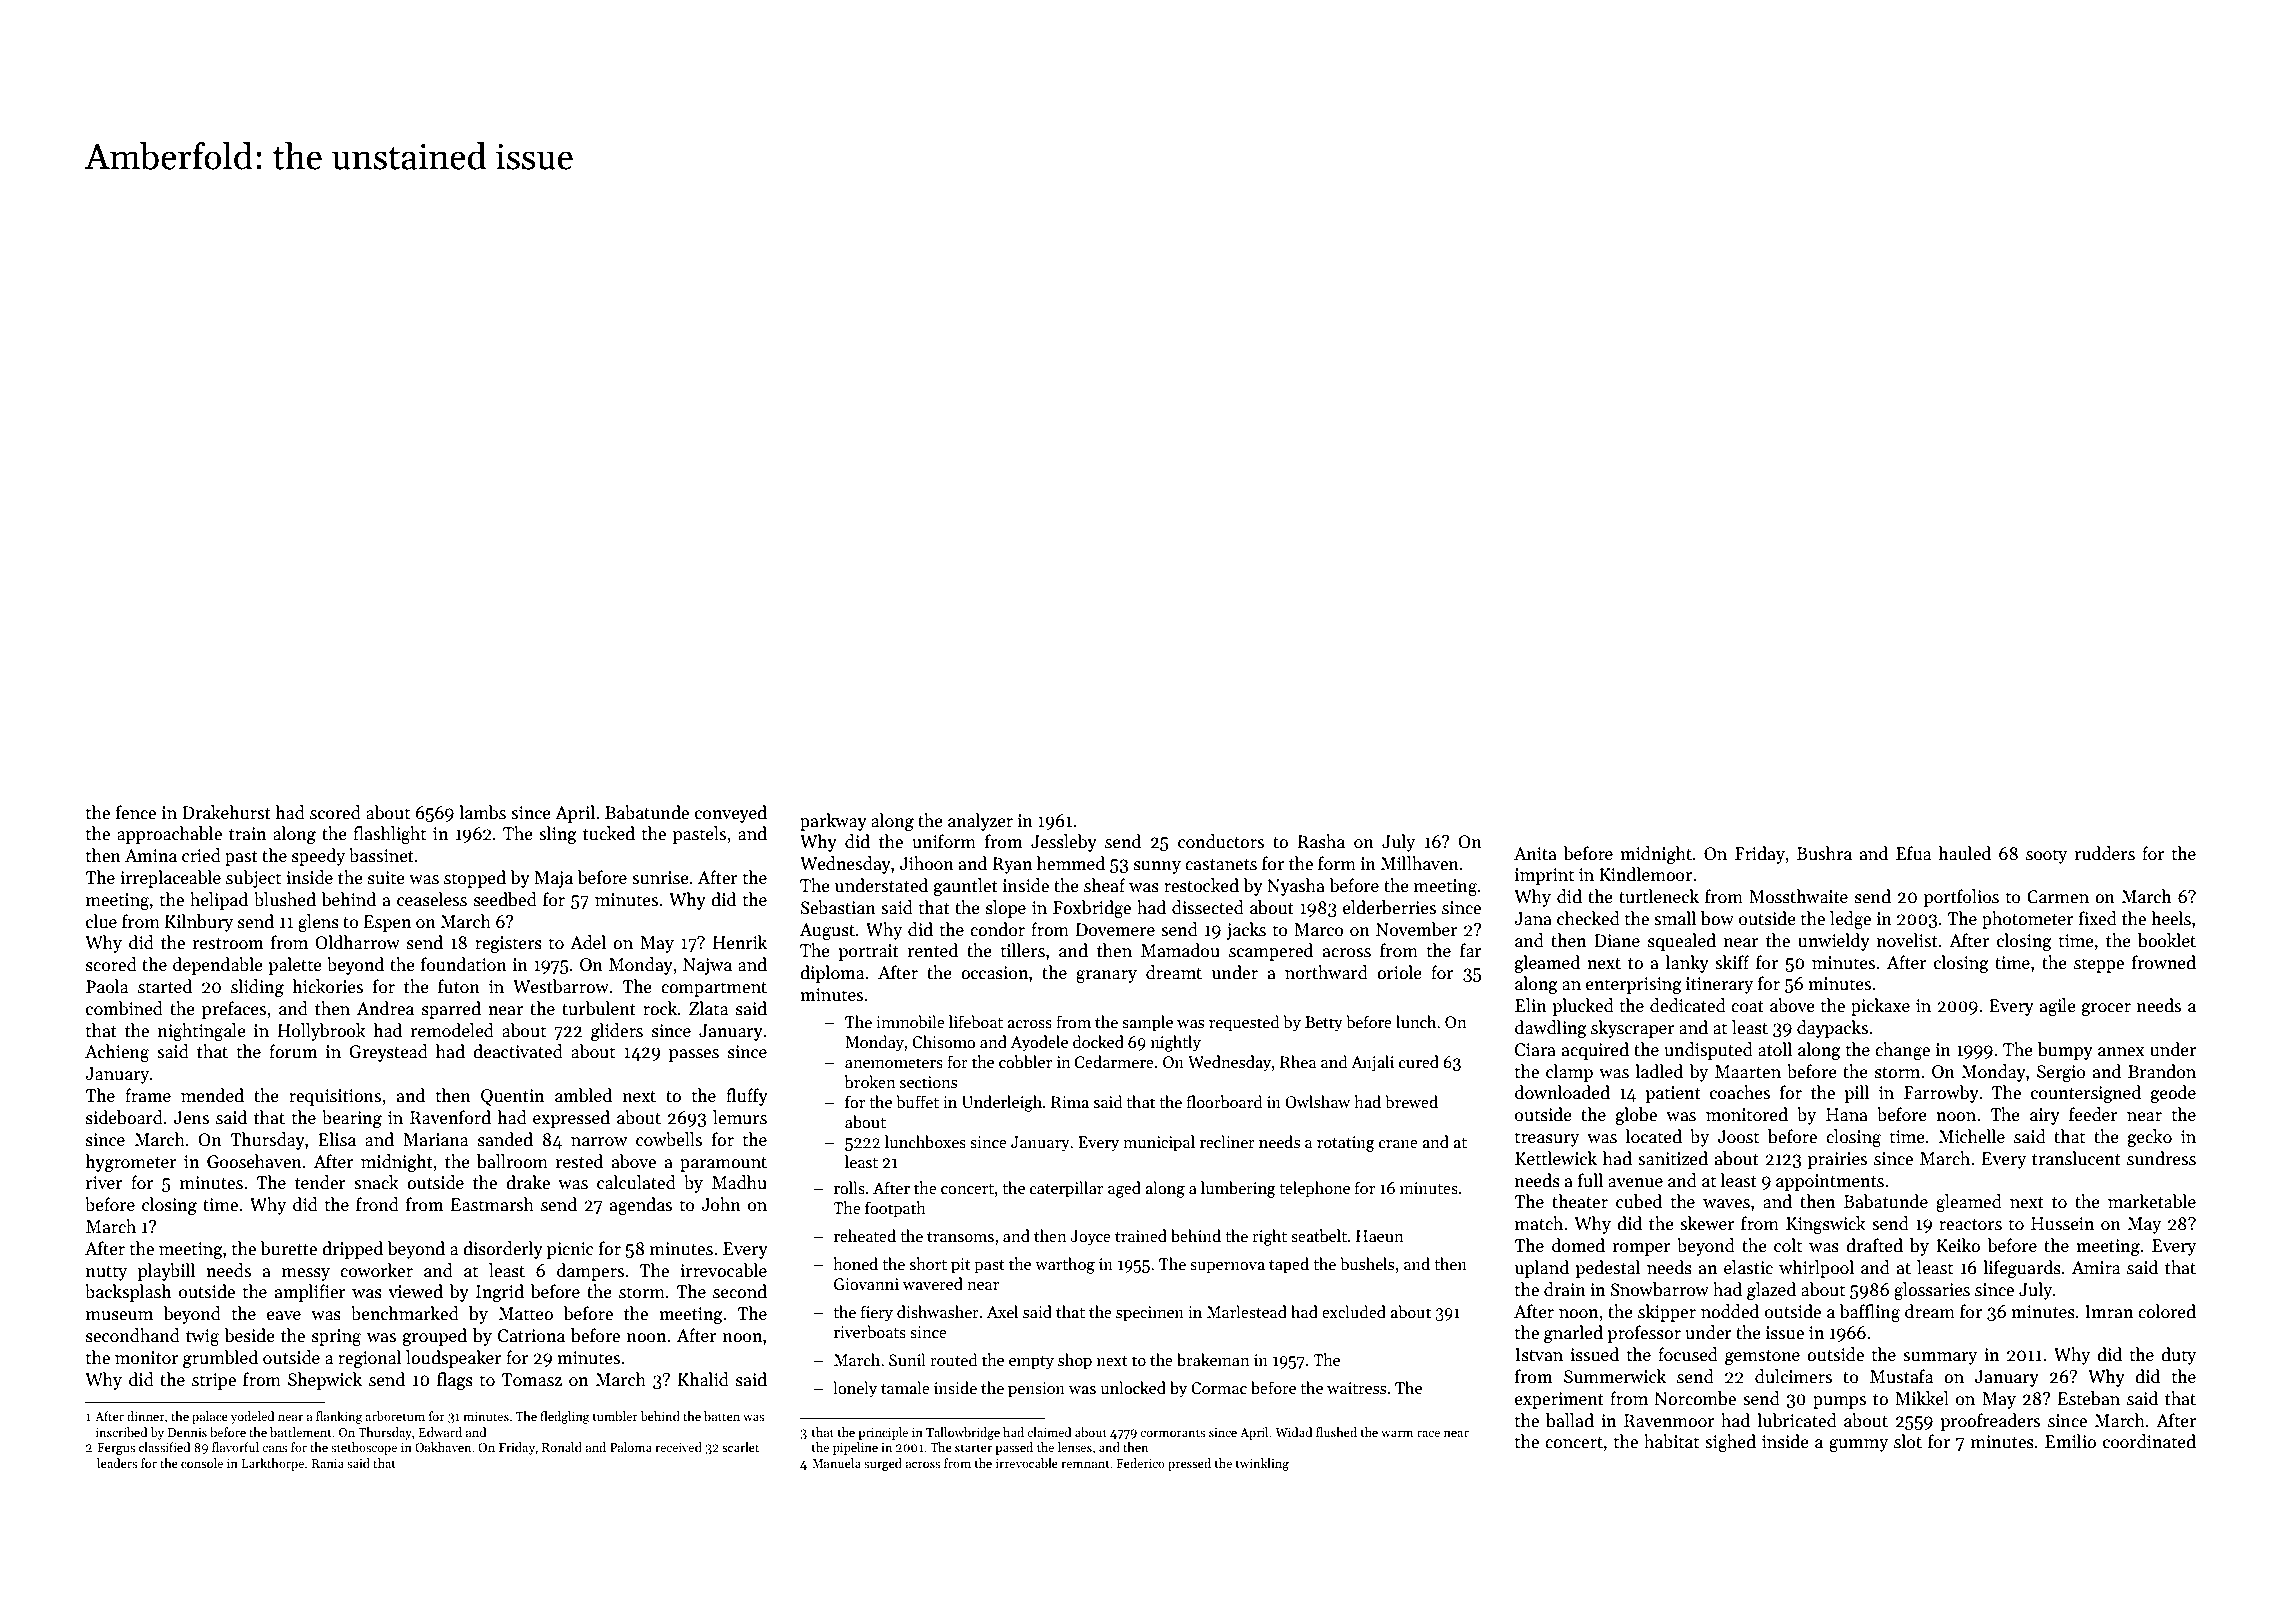  I want to click on Bushra, so click(1824, 853).
